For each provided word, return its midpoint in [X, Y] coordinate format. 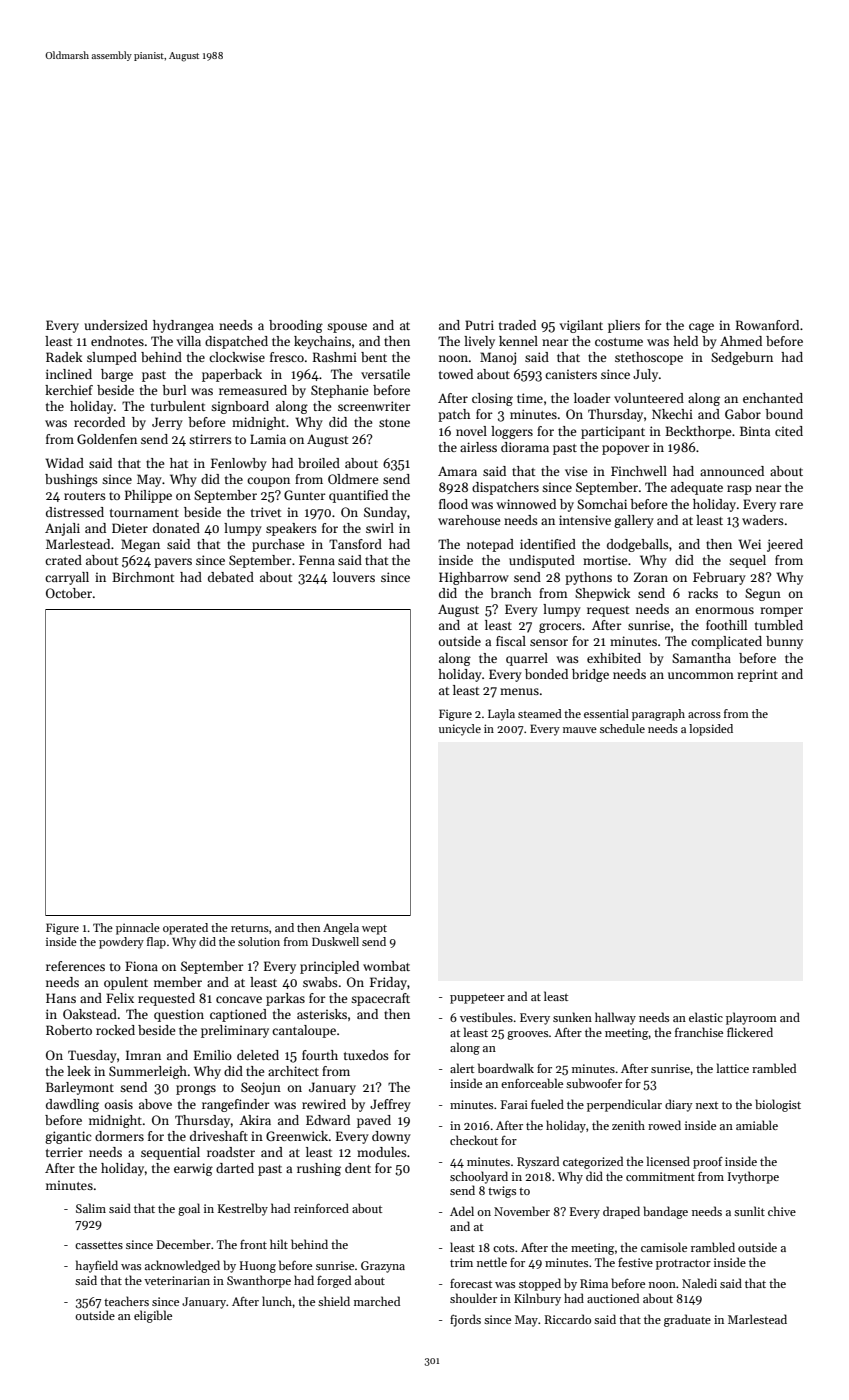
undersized [116, 325]
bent [374, 357]
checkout [474, 1140]
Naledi [699, 1283]
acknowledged [182, 1266]
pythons [588, 578]
